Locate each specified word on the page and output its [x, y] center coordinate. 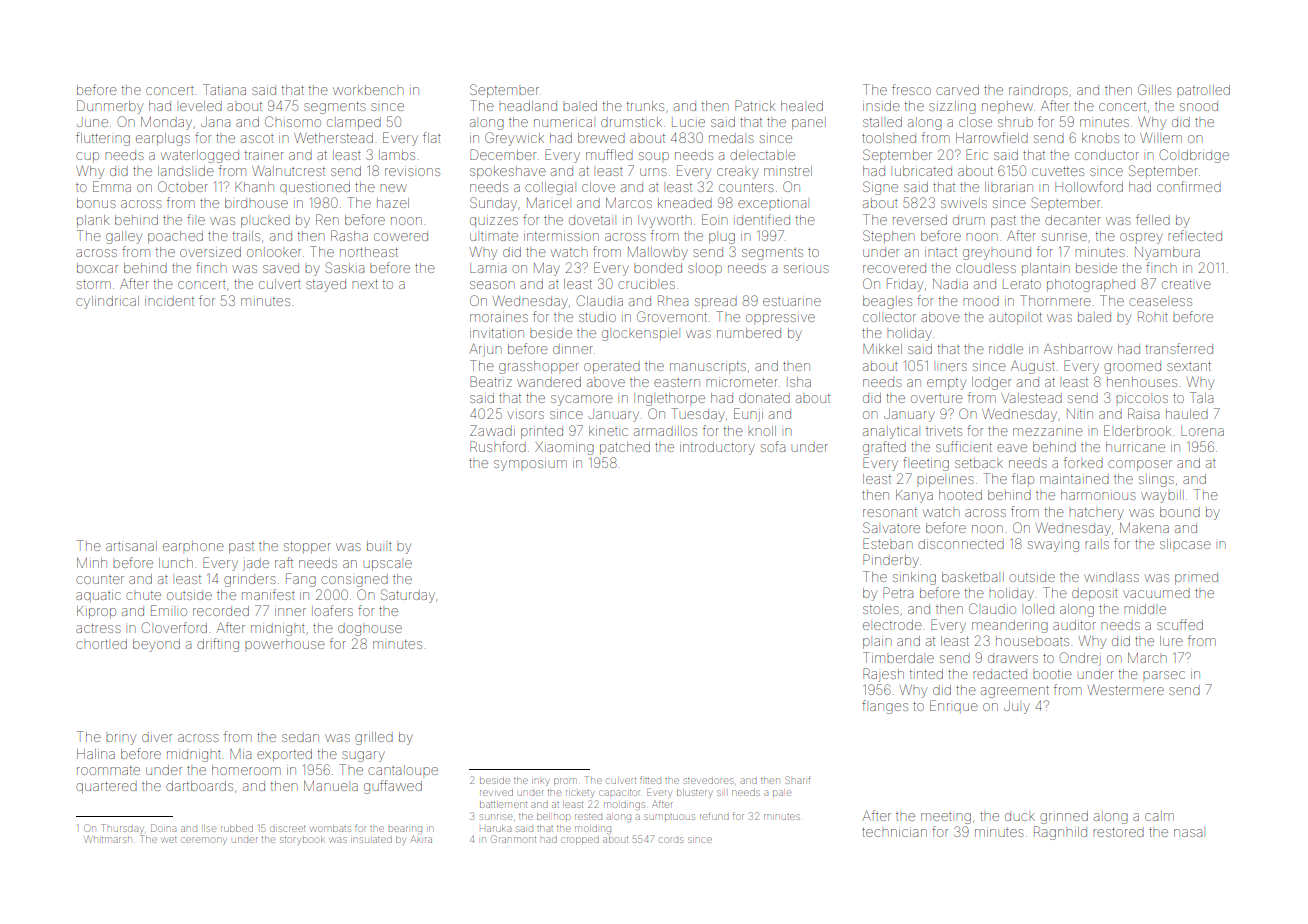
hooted [960, 495]
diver [157, 738]
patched [625, 448]
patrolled [1203, 90]
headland [528, 106]
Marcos [629, 203]
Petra [898, 592]
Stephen [888, 236]
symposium [530, 465]
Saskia [344, 267]
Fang [301, 580]
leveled [201, 106]
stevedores [708, 781]
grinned [1064, 817]
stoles [881, 609]
